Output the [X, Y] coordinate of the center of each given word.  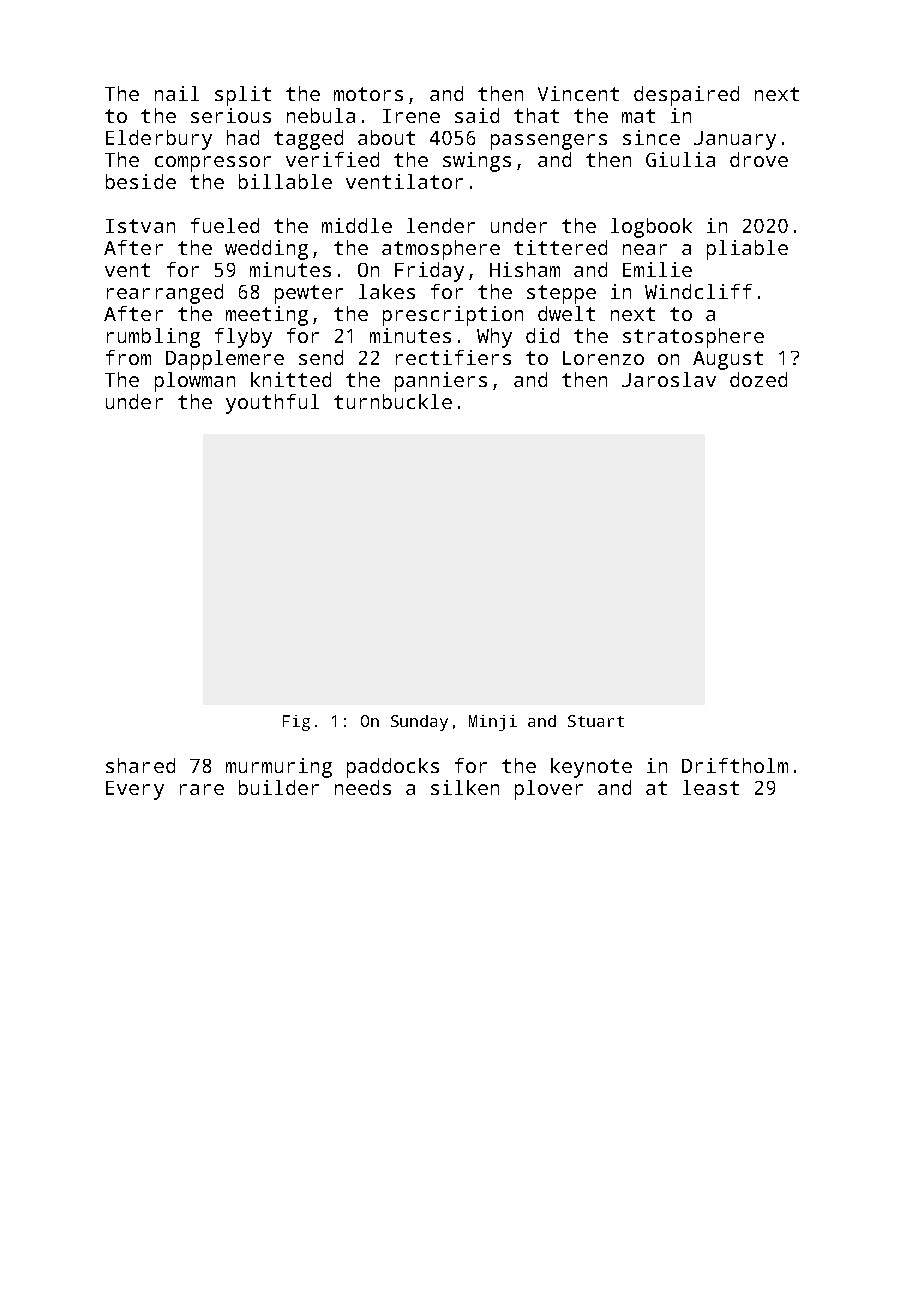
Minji [493, 723]
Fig [296, 723]
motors [368, 94]
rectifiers [453, 357]
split [243, 96]
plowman [195, 382]
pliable [747, 250]
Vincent [578, 93]
